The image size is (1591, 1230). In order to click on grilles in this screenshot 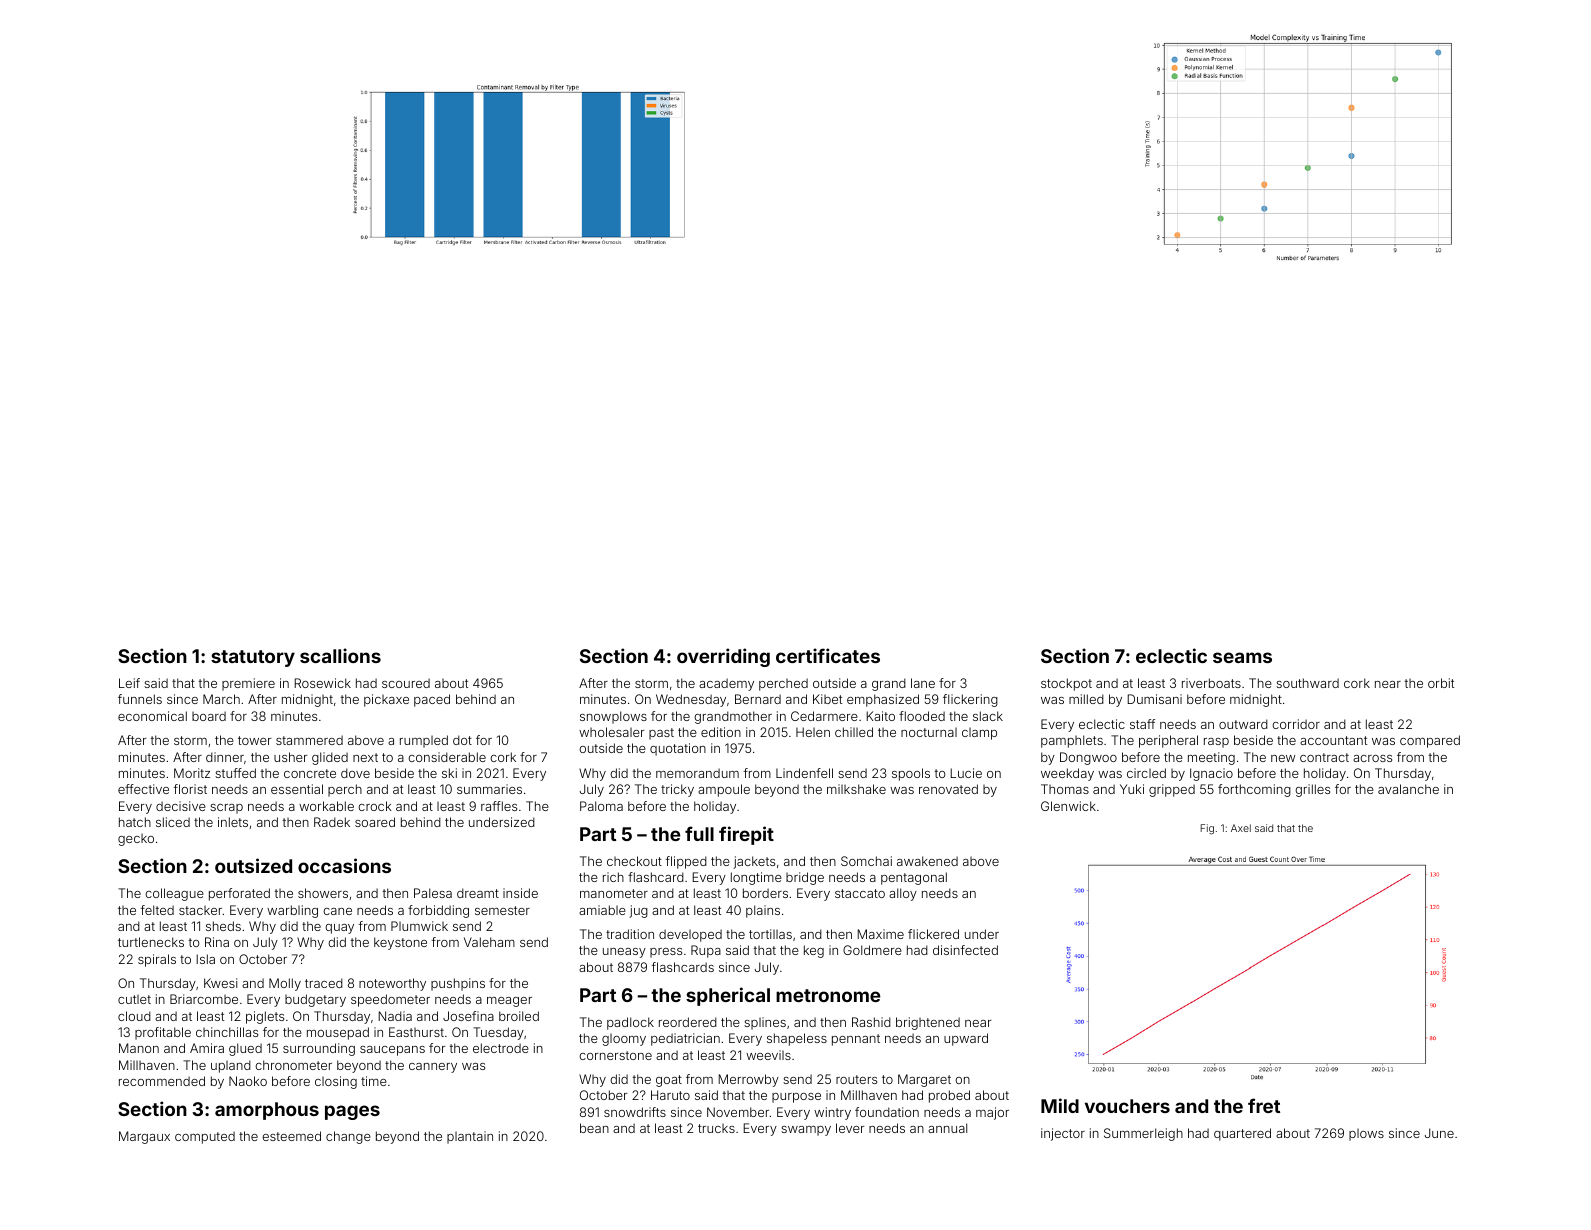, I will do `click(1312, 790)`.
